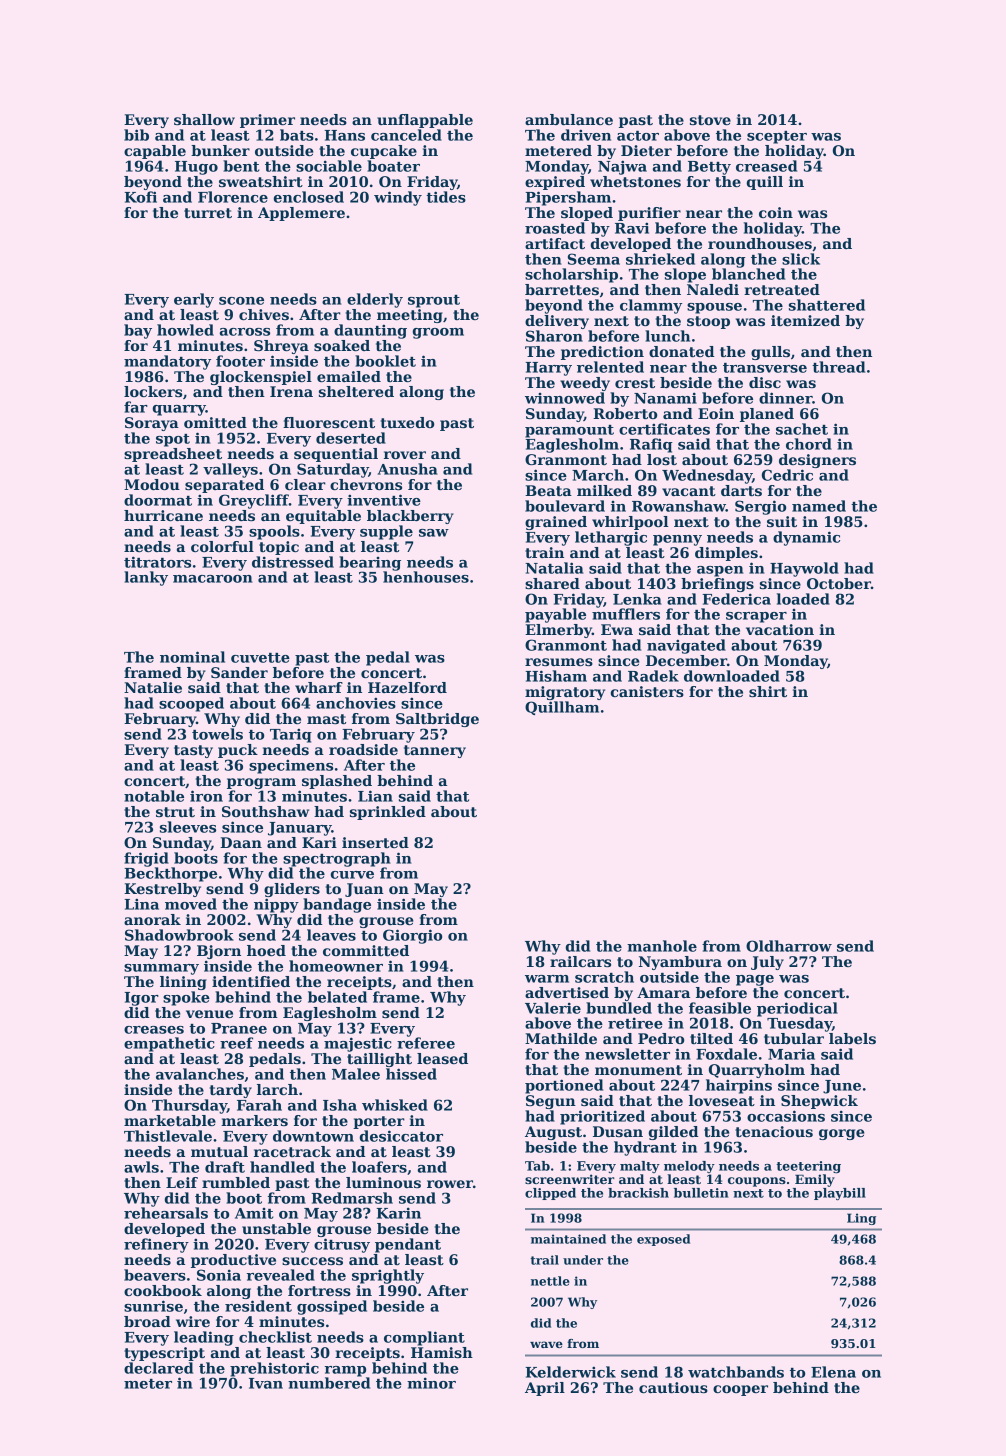  I want to click on Ivan, so click(266, 1383).
